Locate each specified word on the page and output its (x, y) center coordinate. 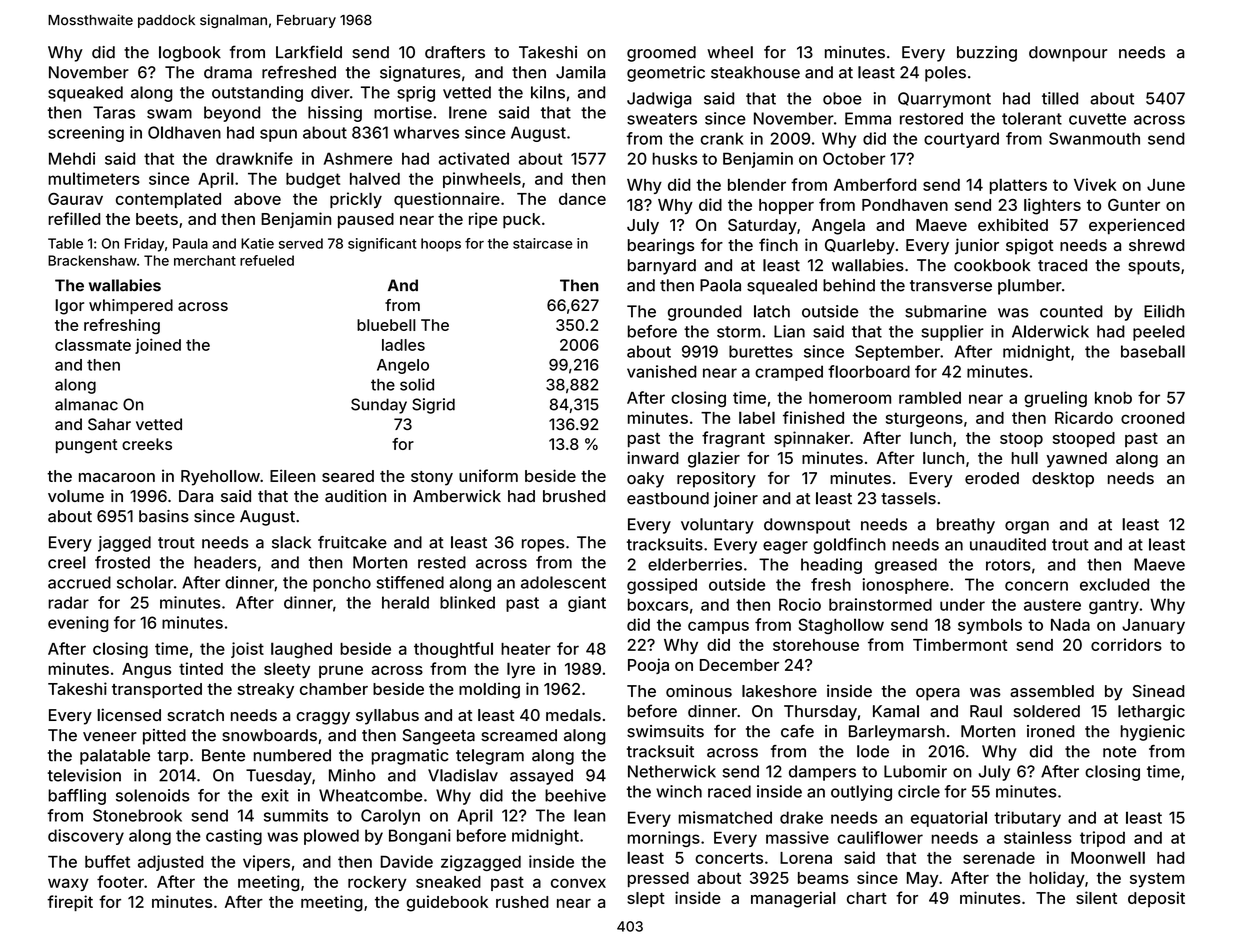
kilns (548, 92)
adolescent (563, 582)
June (1166, 185)
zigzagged (481, 863)
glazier (714, 459)
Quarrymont (944, 100)
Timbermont (960, 644)
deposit (1156, 899)
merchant (205, 260)
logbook (190, 54)
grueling (1055, 399)
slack (291, 542)
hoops (441, 245)
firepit (70, 903)
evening (78, 624)
